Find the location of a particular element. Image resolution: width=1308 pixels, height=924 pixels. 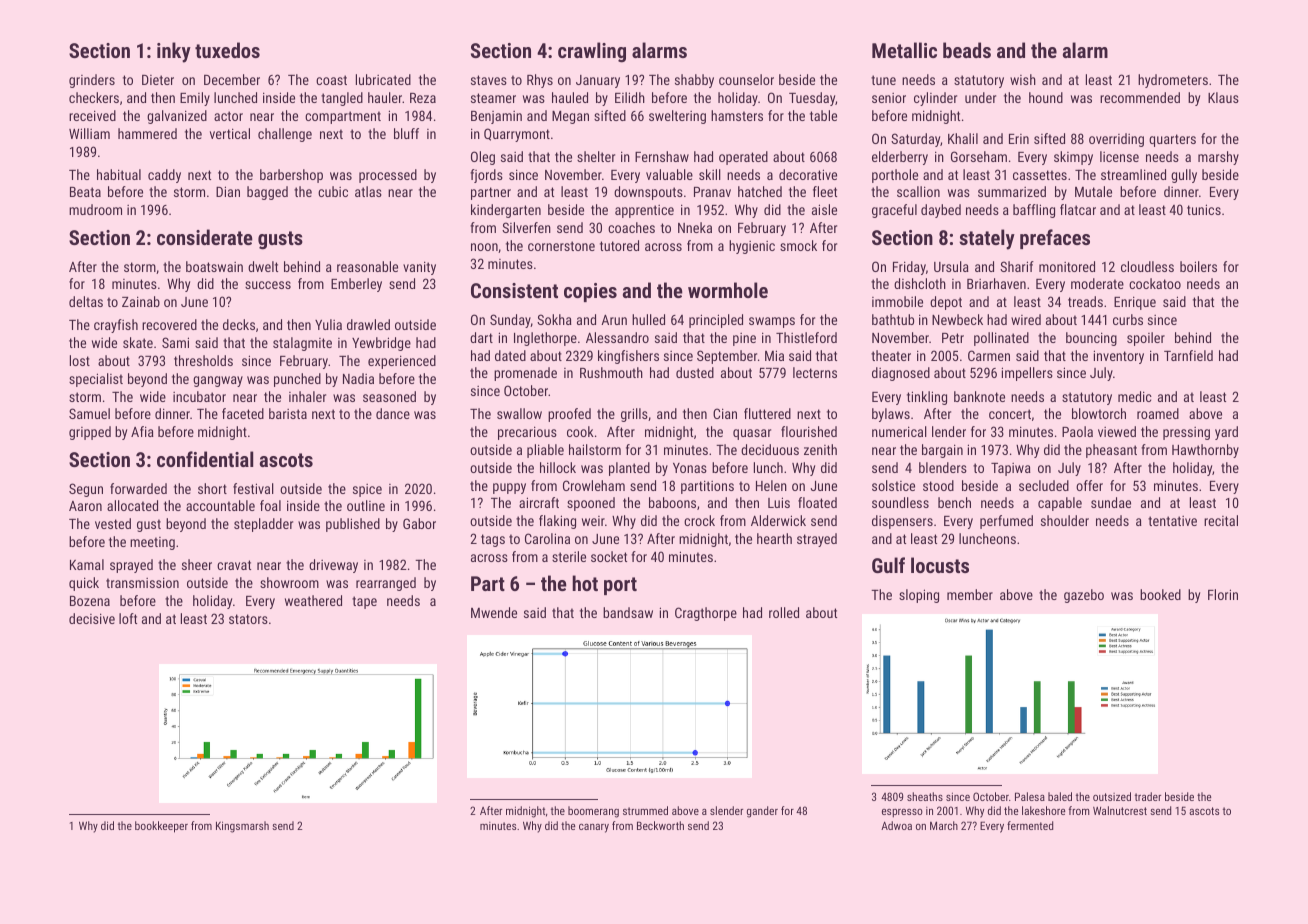

rolled is located at coordinates (784, 612).
